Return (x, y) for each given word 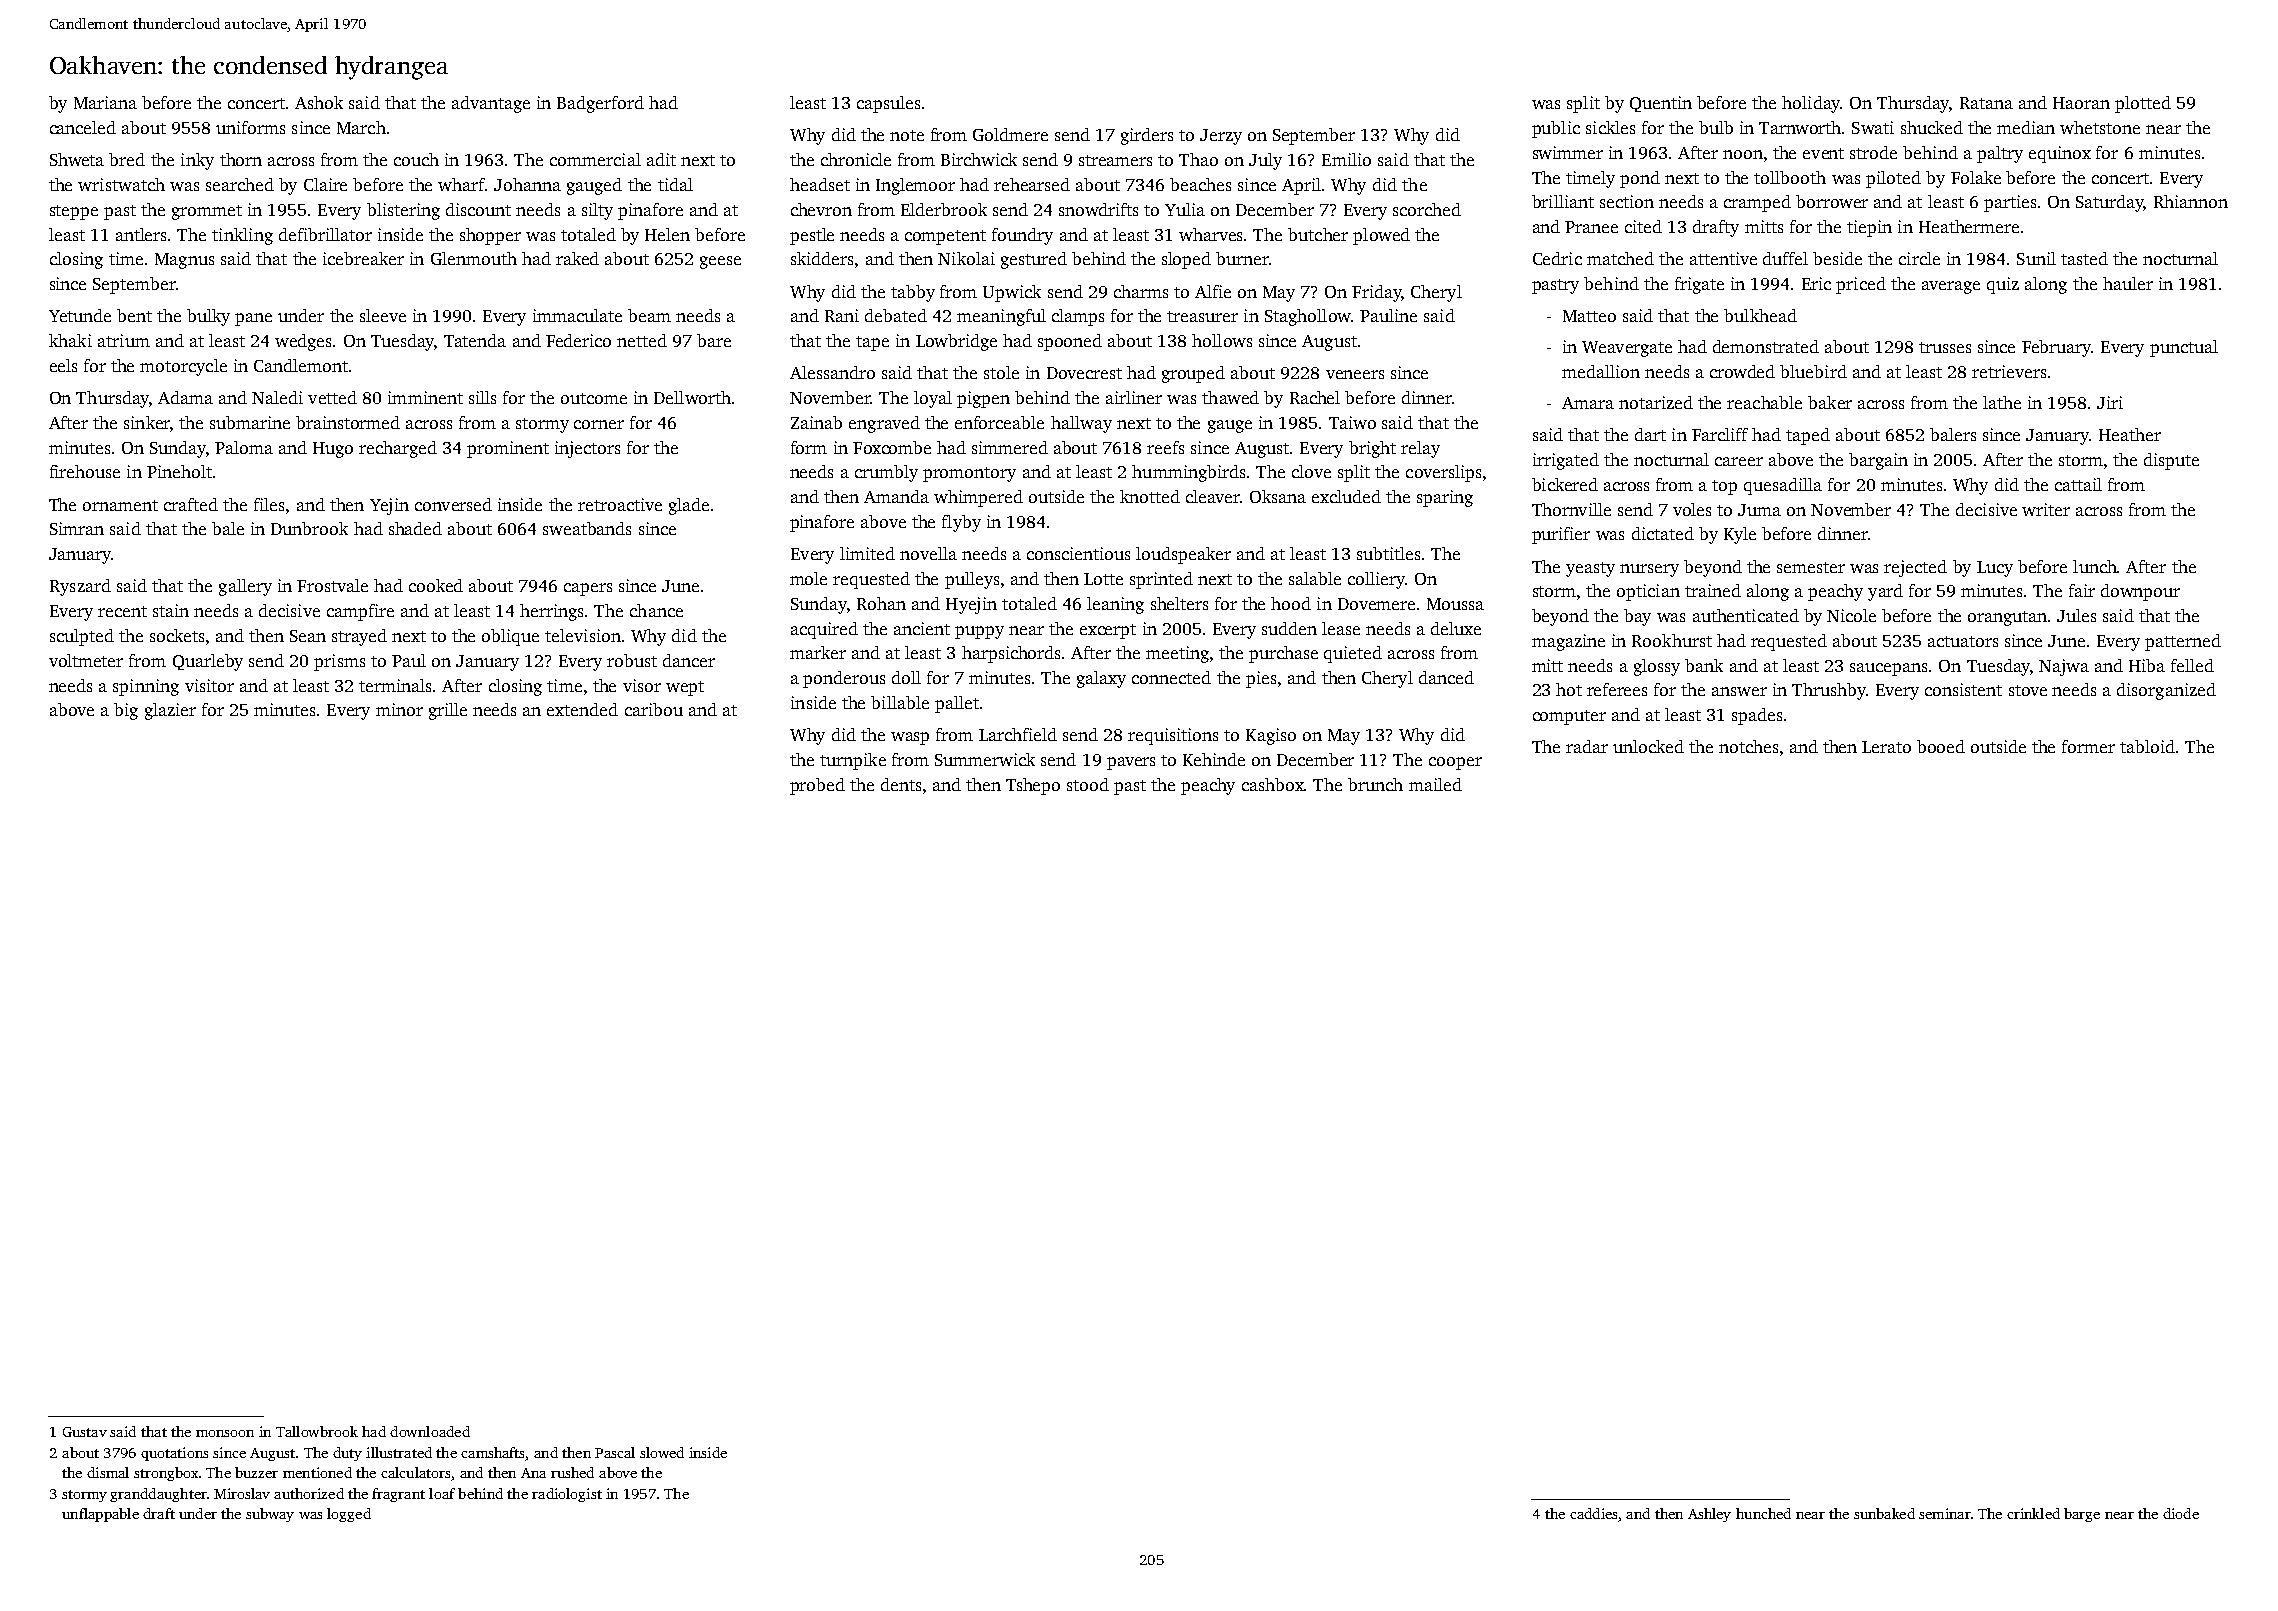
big (126, 711)
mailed (1435, 784)
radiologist (567, 1495)
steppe (74, 212)
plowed (1381, 236)
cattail (2078, 484)
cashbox (1273, 784)
